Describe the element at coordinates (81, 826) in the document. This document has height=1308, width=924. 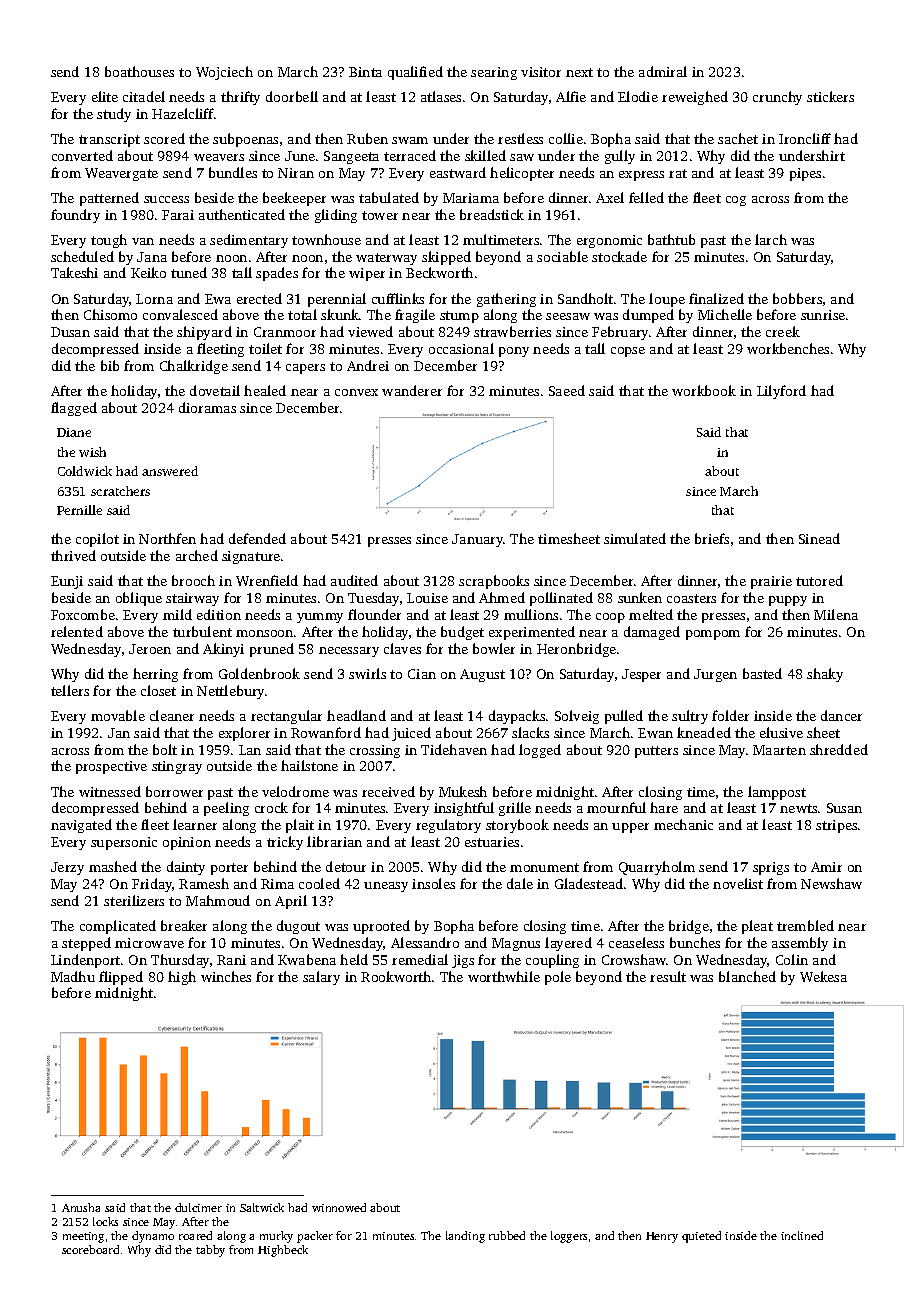
I see `navigated` at that location.
